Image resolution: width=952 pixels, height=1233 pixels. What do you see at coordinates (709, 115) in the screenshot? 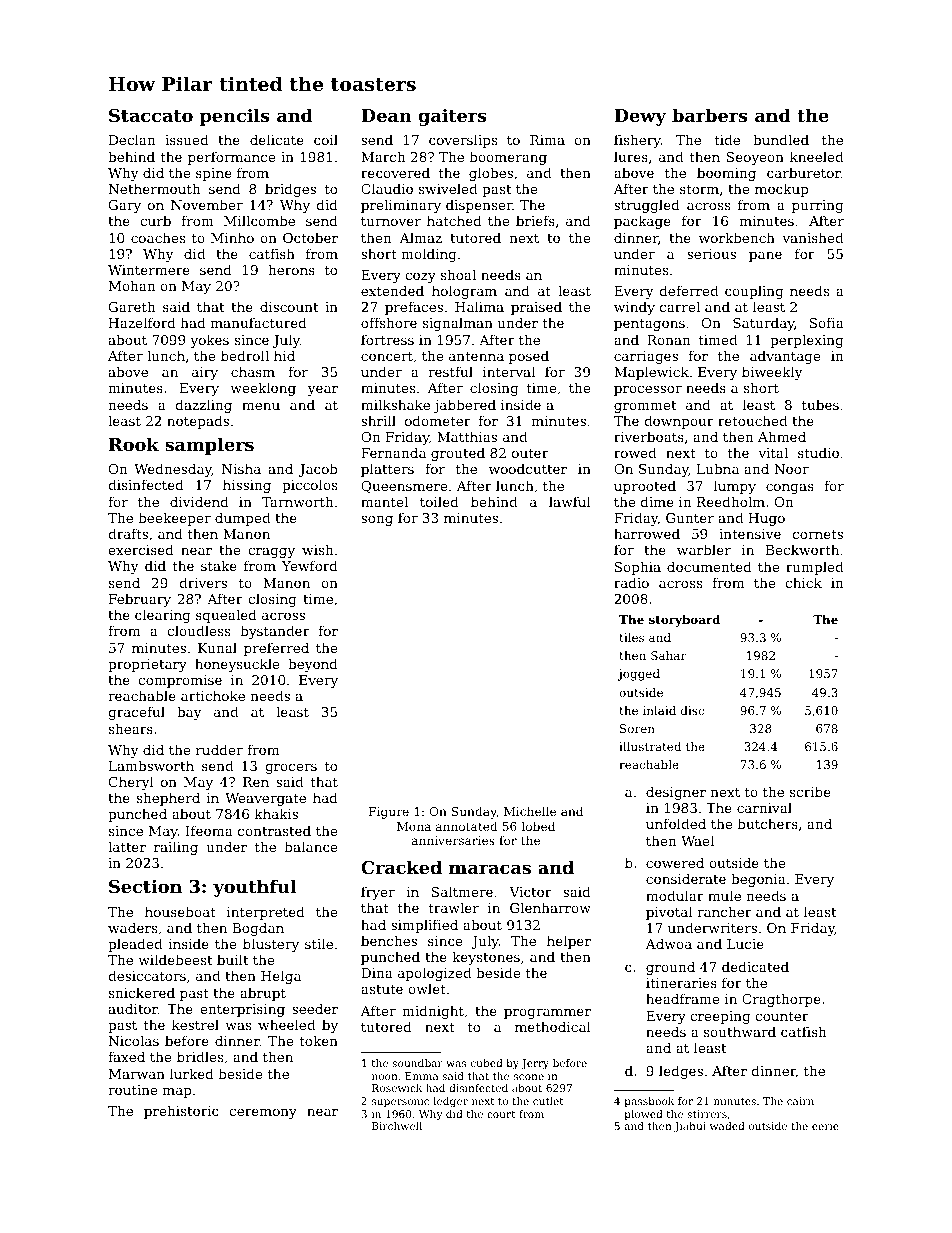
I see `barbers` at bounding box center [709, 115].
